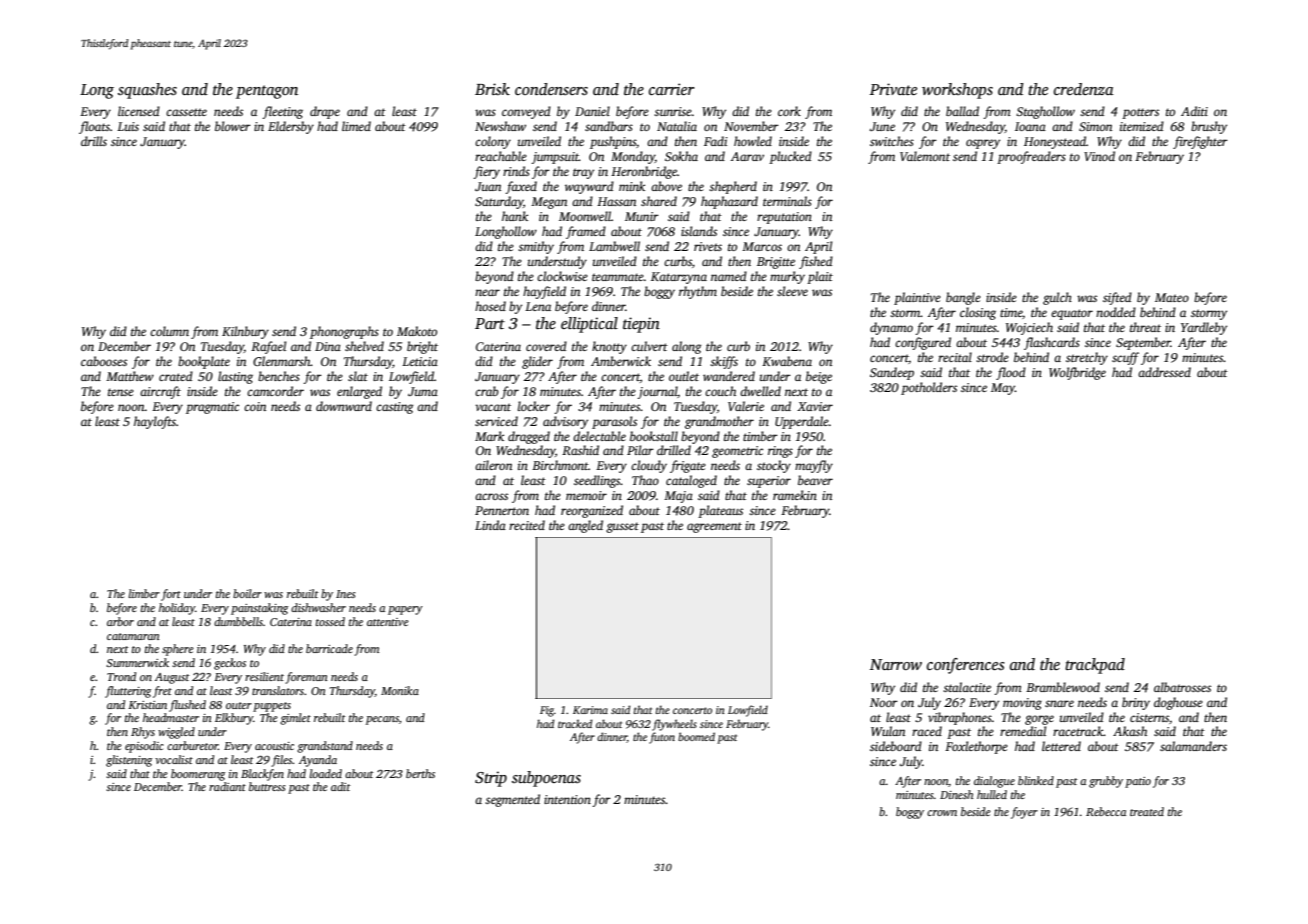 The width and height of the screenshot is (1308, 924). Describe the element at coordinates (388, 622) in the screenshot. I see `attentive` at that location.
